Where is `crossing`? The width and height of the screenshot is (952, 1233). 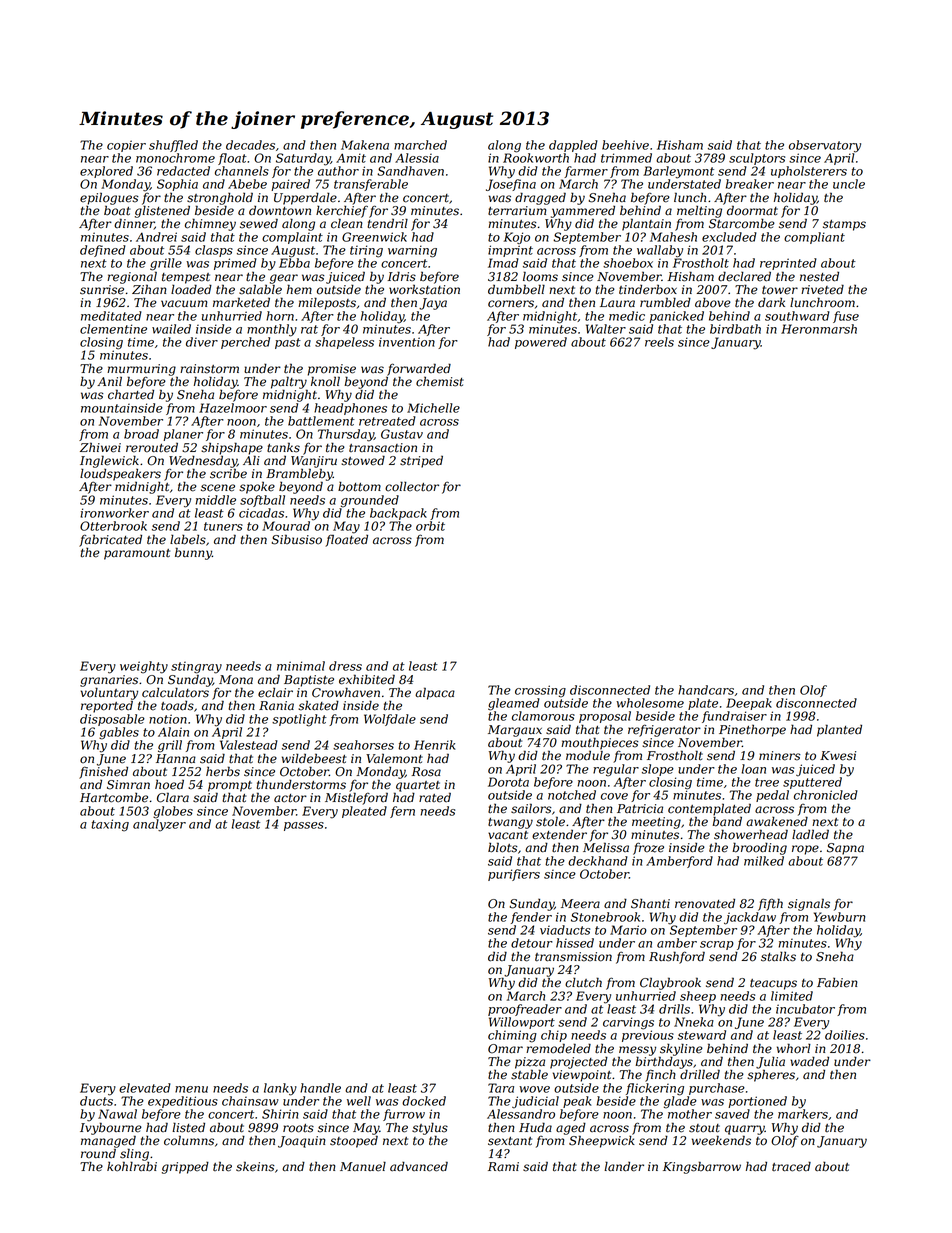 crossing is located at coordinates (540, 691).
